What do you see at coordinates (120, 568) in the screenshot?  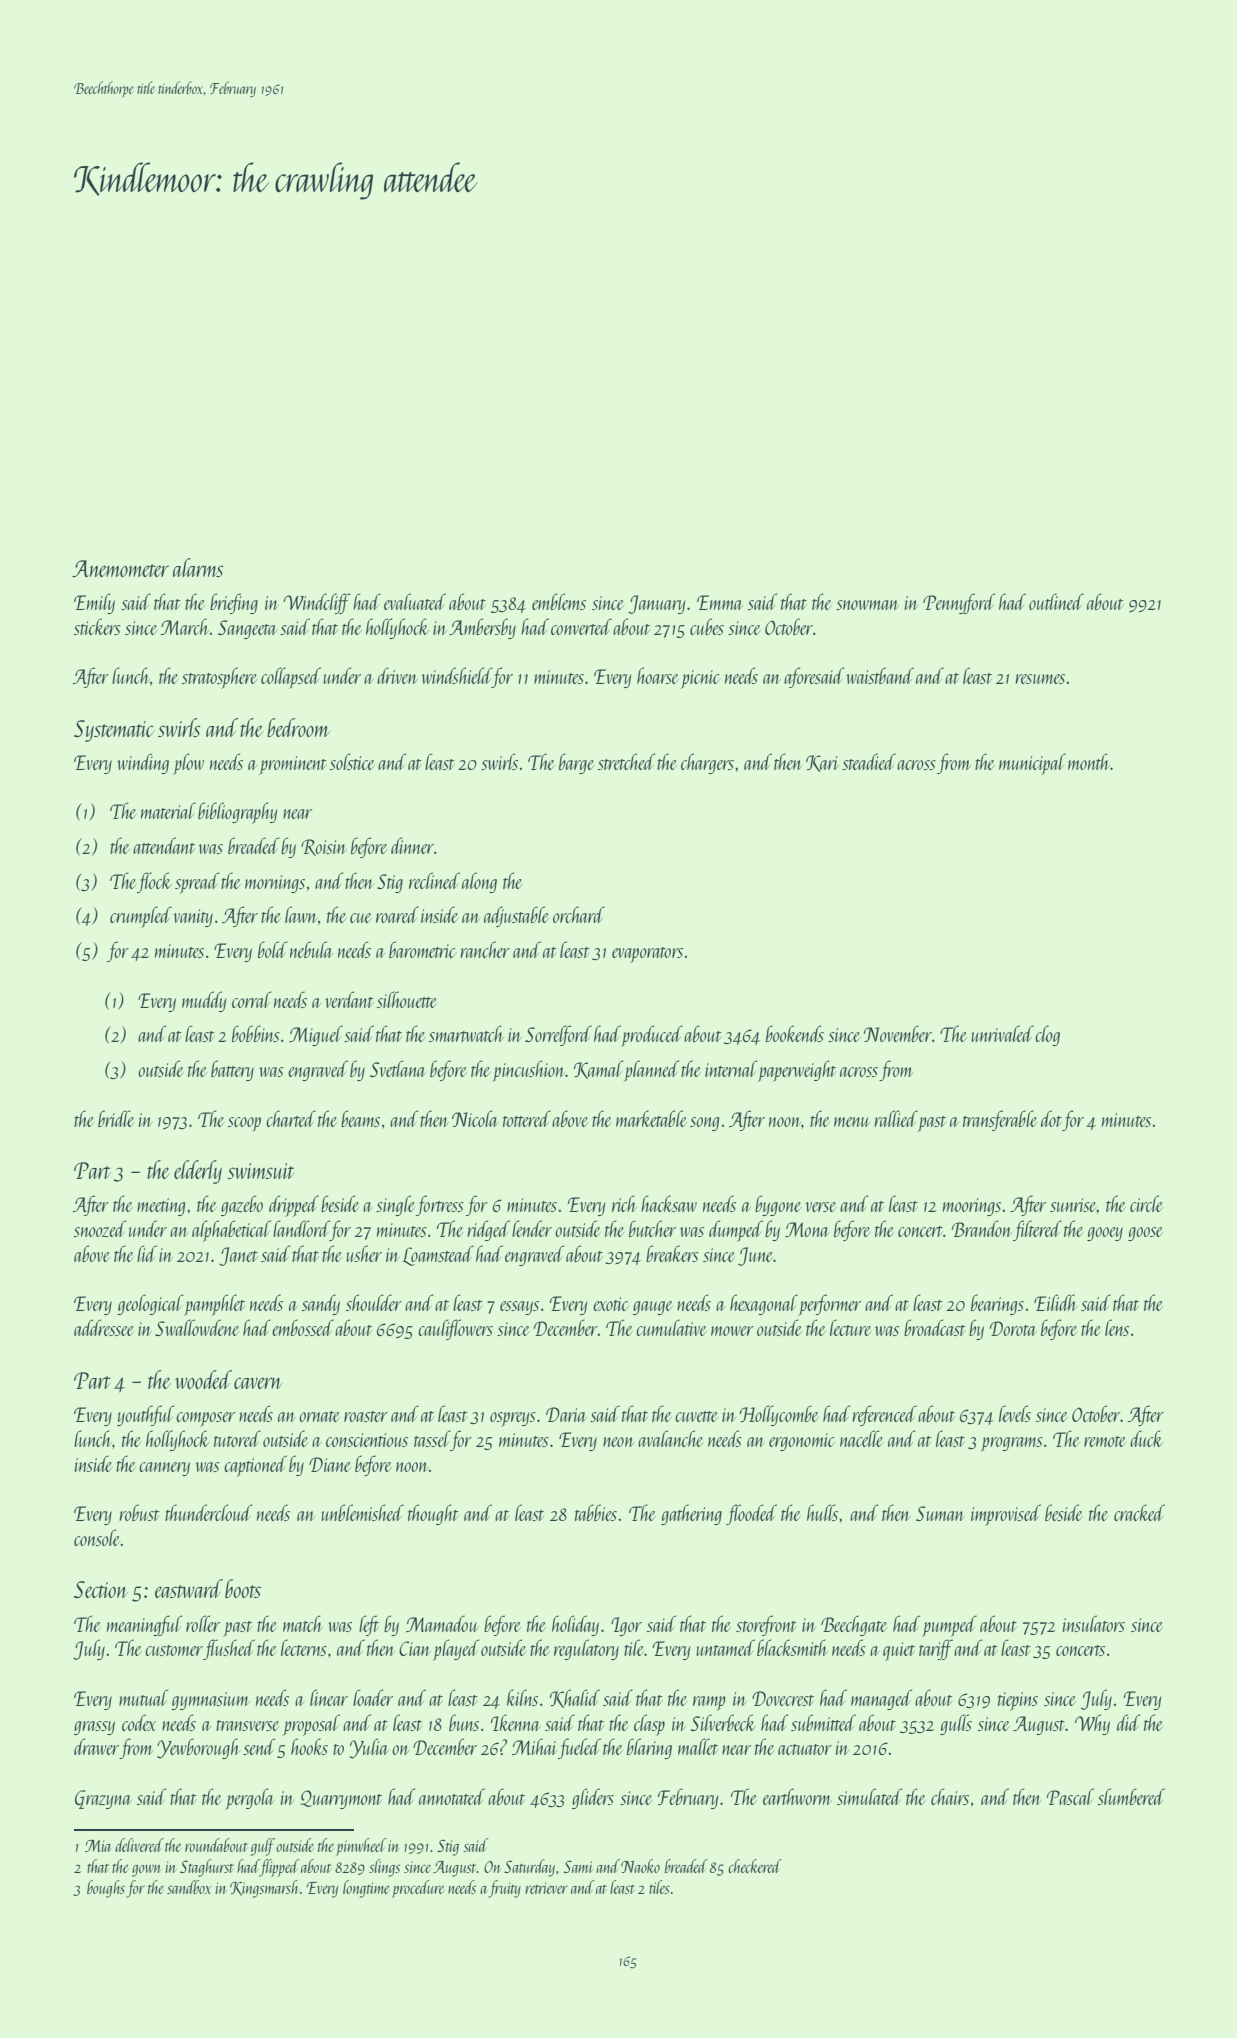 I see `Anemometer` at bounding box center [120, 568].
